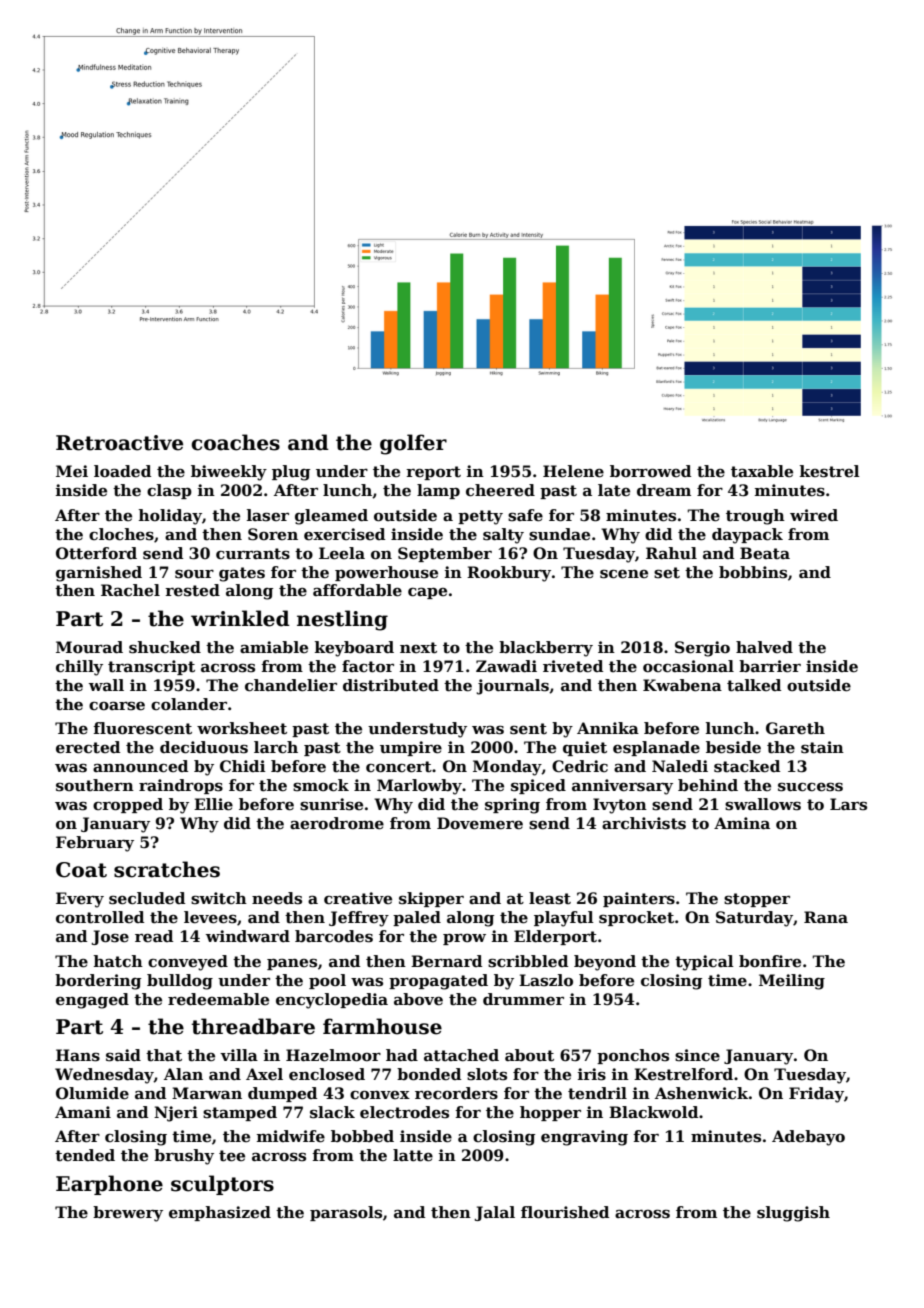  What do you see at coordinates (770, 666) in the document?
I see `barrier` at bounding box center [770, 666].
